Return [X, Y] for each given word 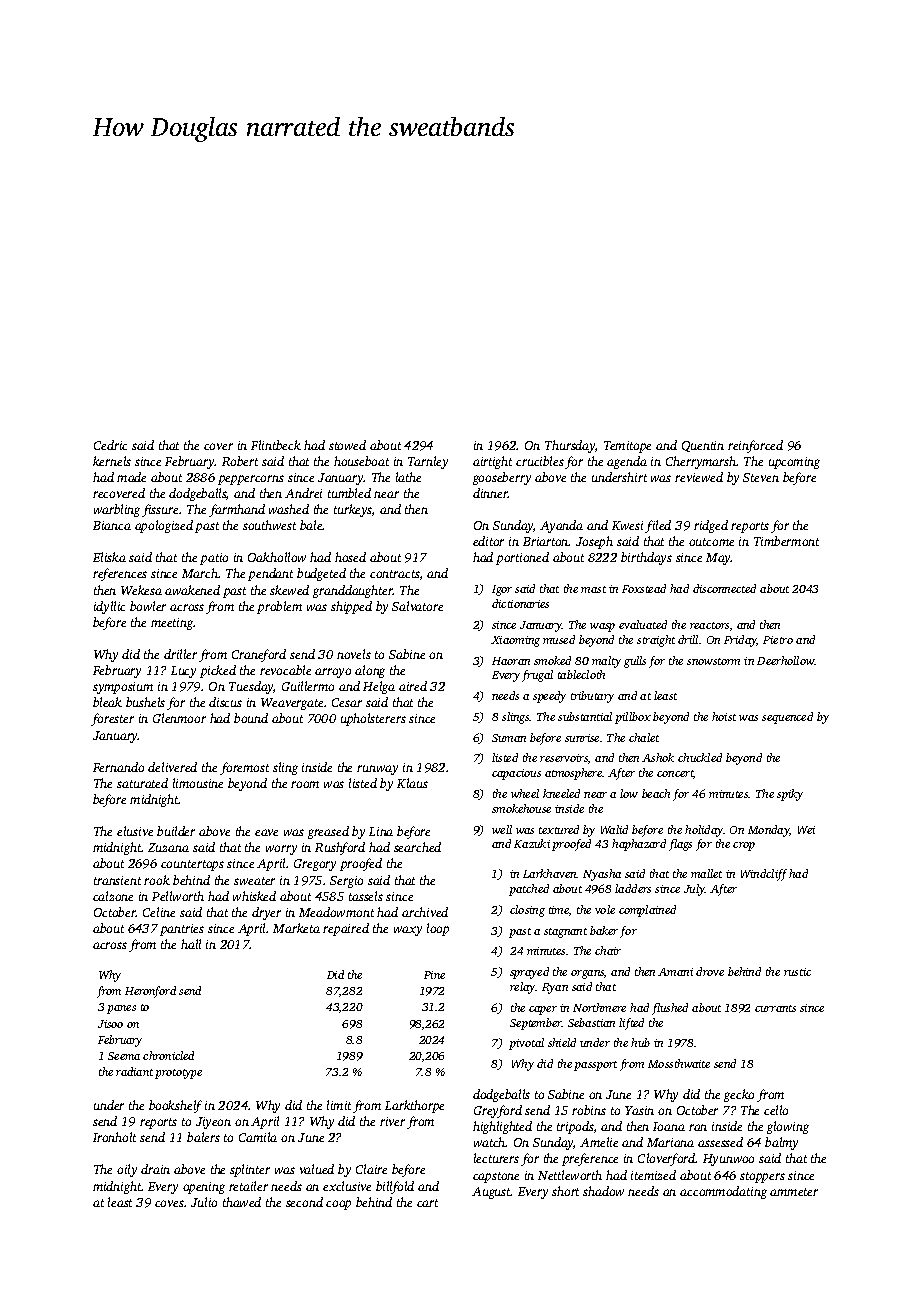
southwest [269, 525]
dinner [490, 493]
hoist [724, 716]
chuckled [700, 757]
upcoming [794, 463]
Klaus [412, 783]
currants [775, 1008]
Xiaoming [515, 641]
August [491, 1193]
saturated [142, 783]
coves [169, 1203]
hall [191, 944]
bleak [107, 702]
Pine [434, 975]
